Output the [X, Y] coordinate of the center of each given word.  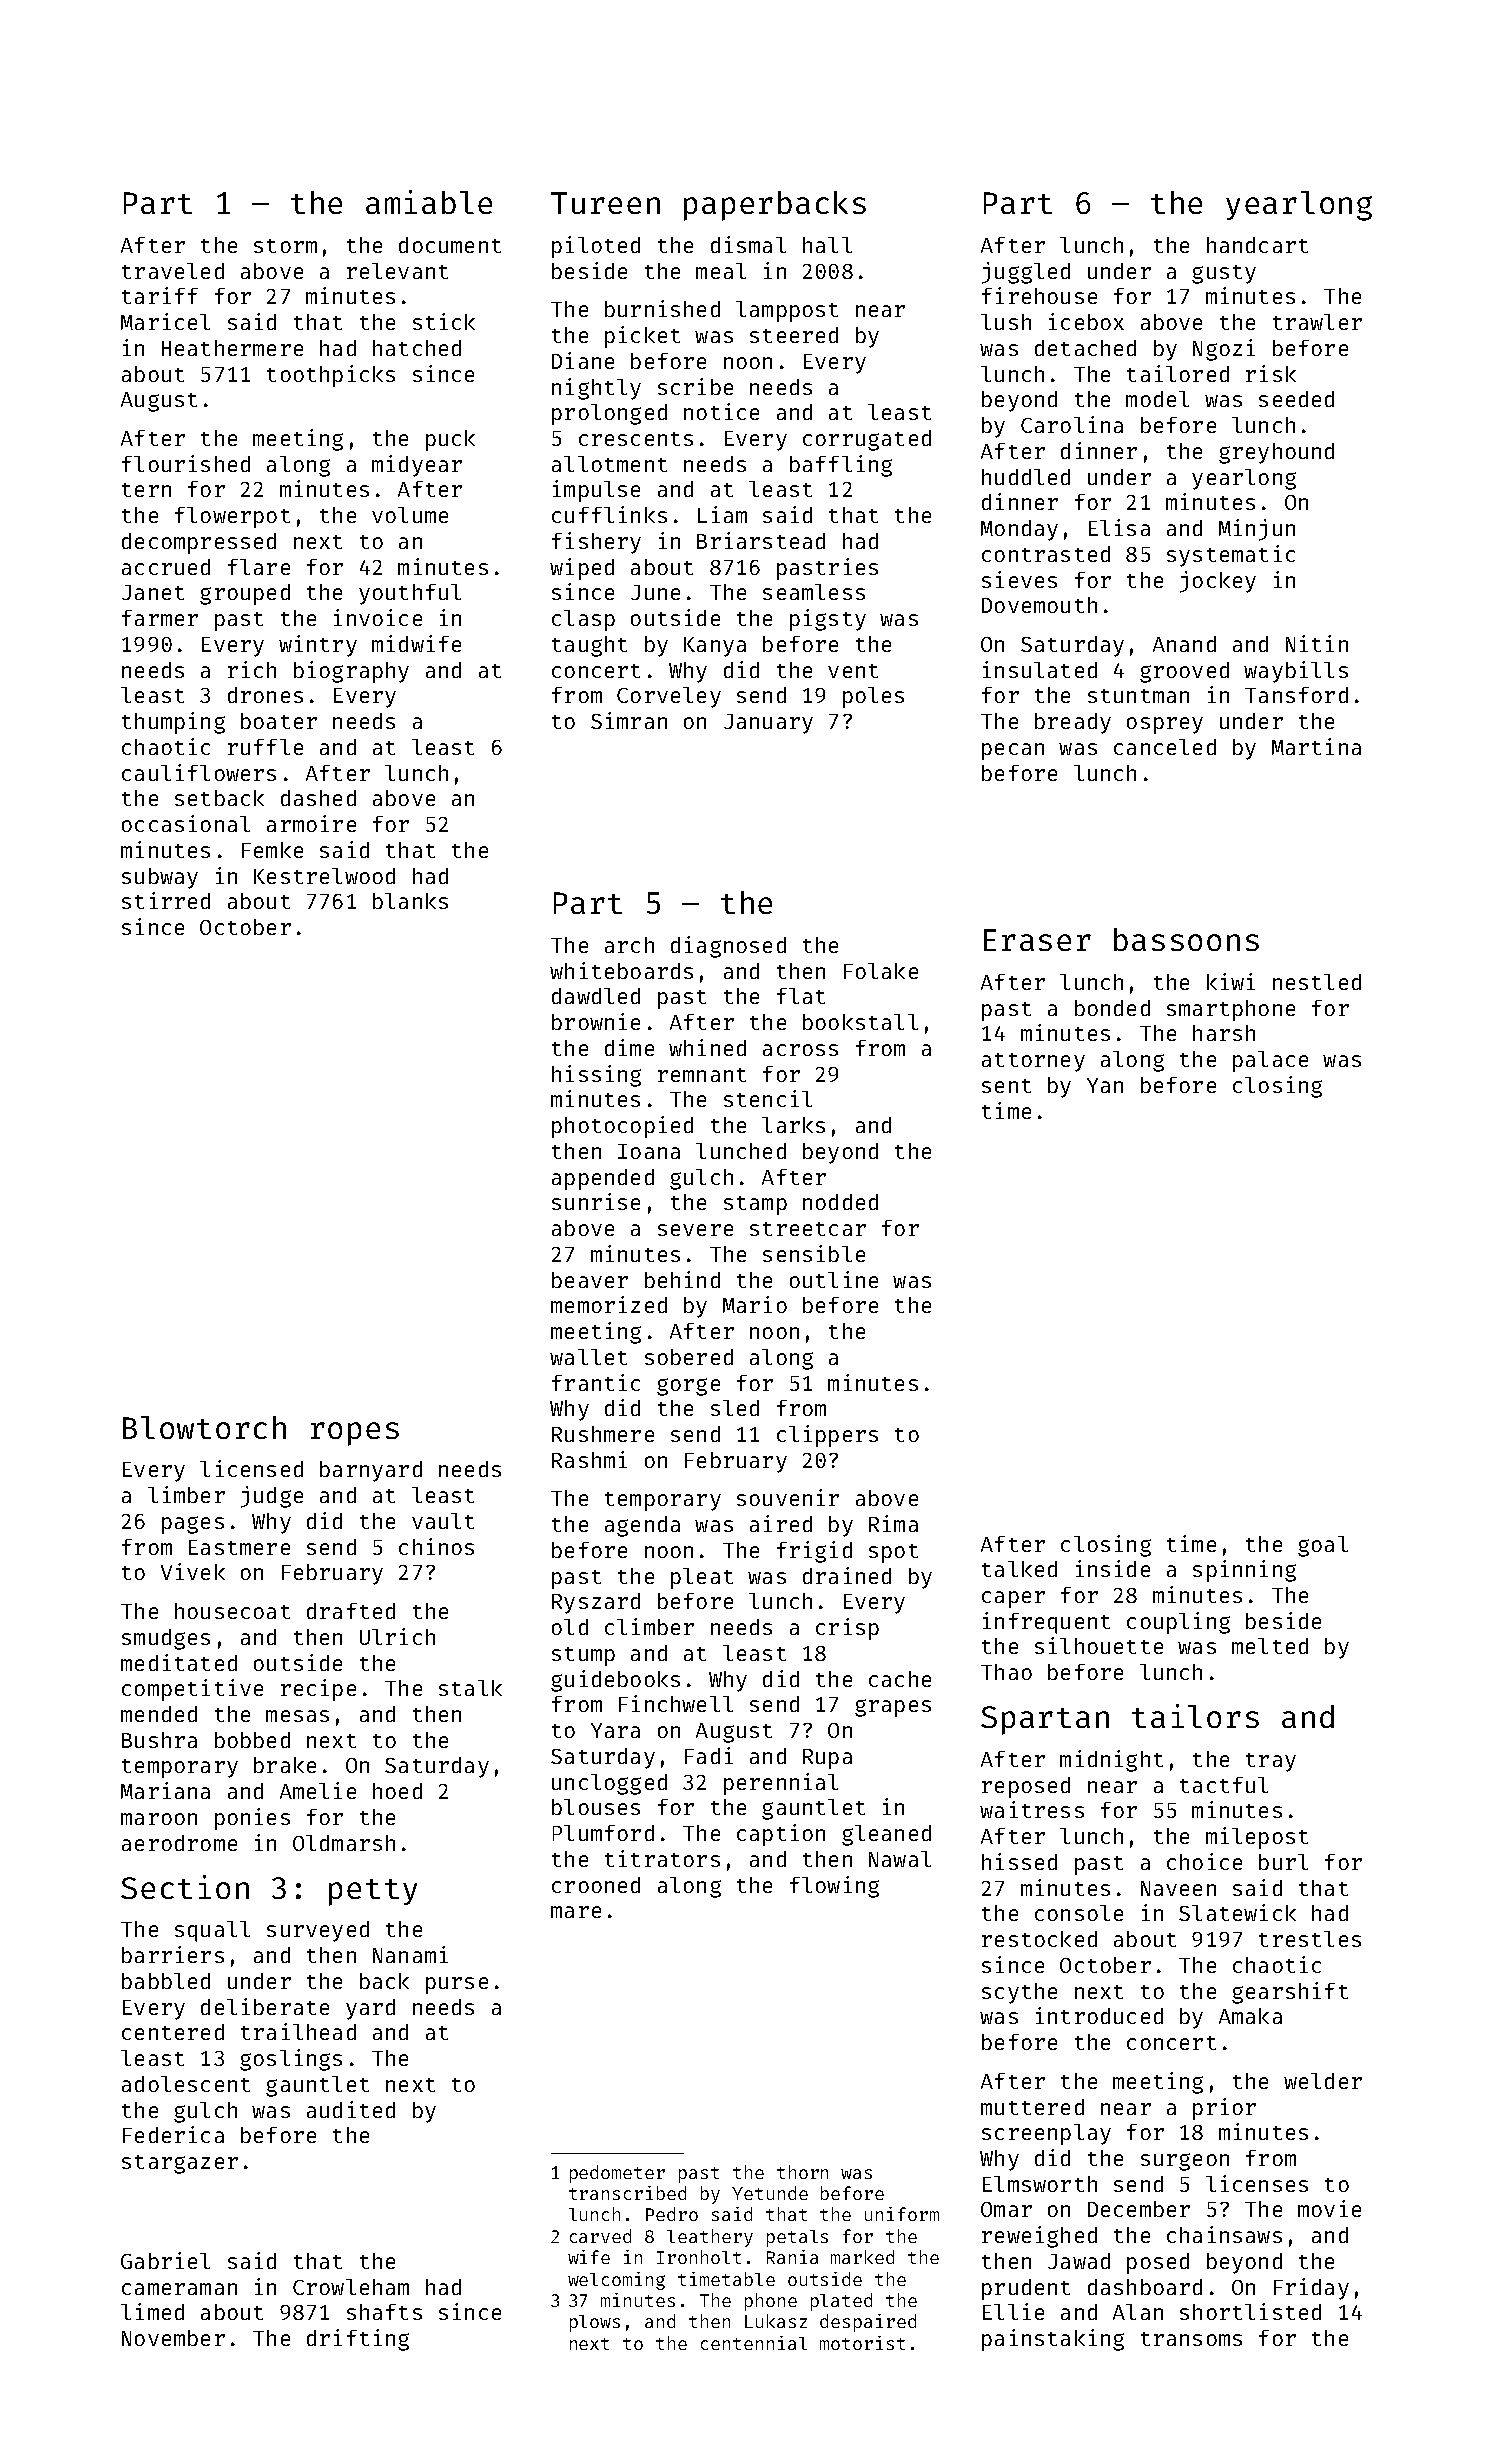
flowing [834, 1887]
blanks [410, 901]
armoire [311, 823]
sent [1006, 1086]
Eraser [1037, 940]
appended [603, 1179]
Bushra [159, 1740]
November [173, 2338]
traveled [173, 271]
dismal [748, 244]
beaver [590, 1280]
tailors [1195, 1716]
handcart [1257, 245]
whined [707, 1047]
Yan [1105, 1085]
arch [629, 945]
